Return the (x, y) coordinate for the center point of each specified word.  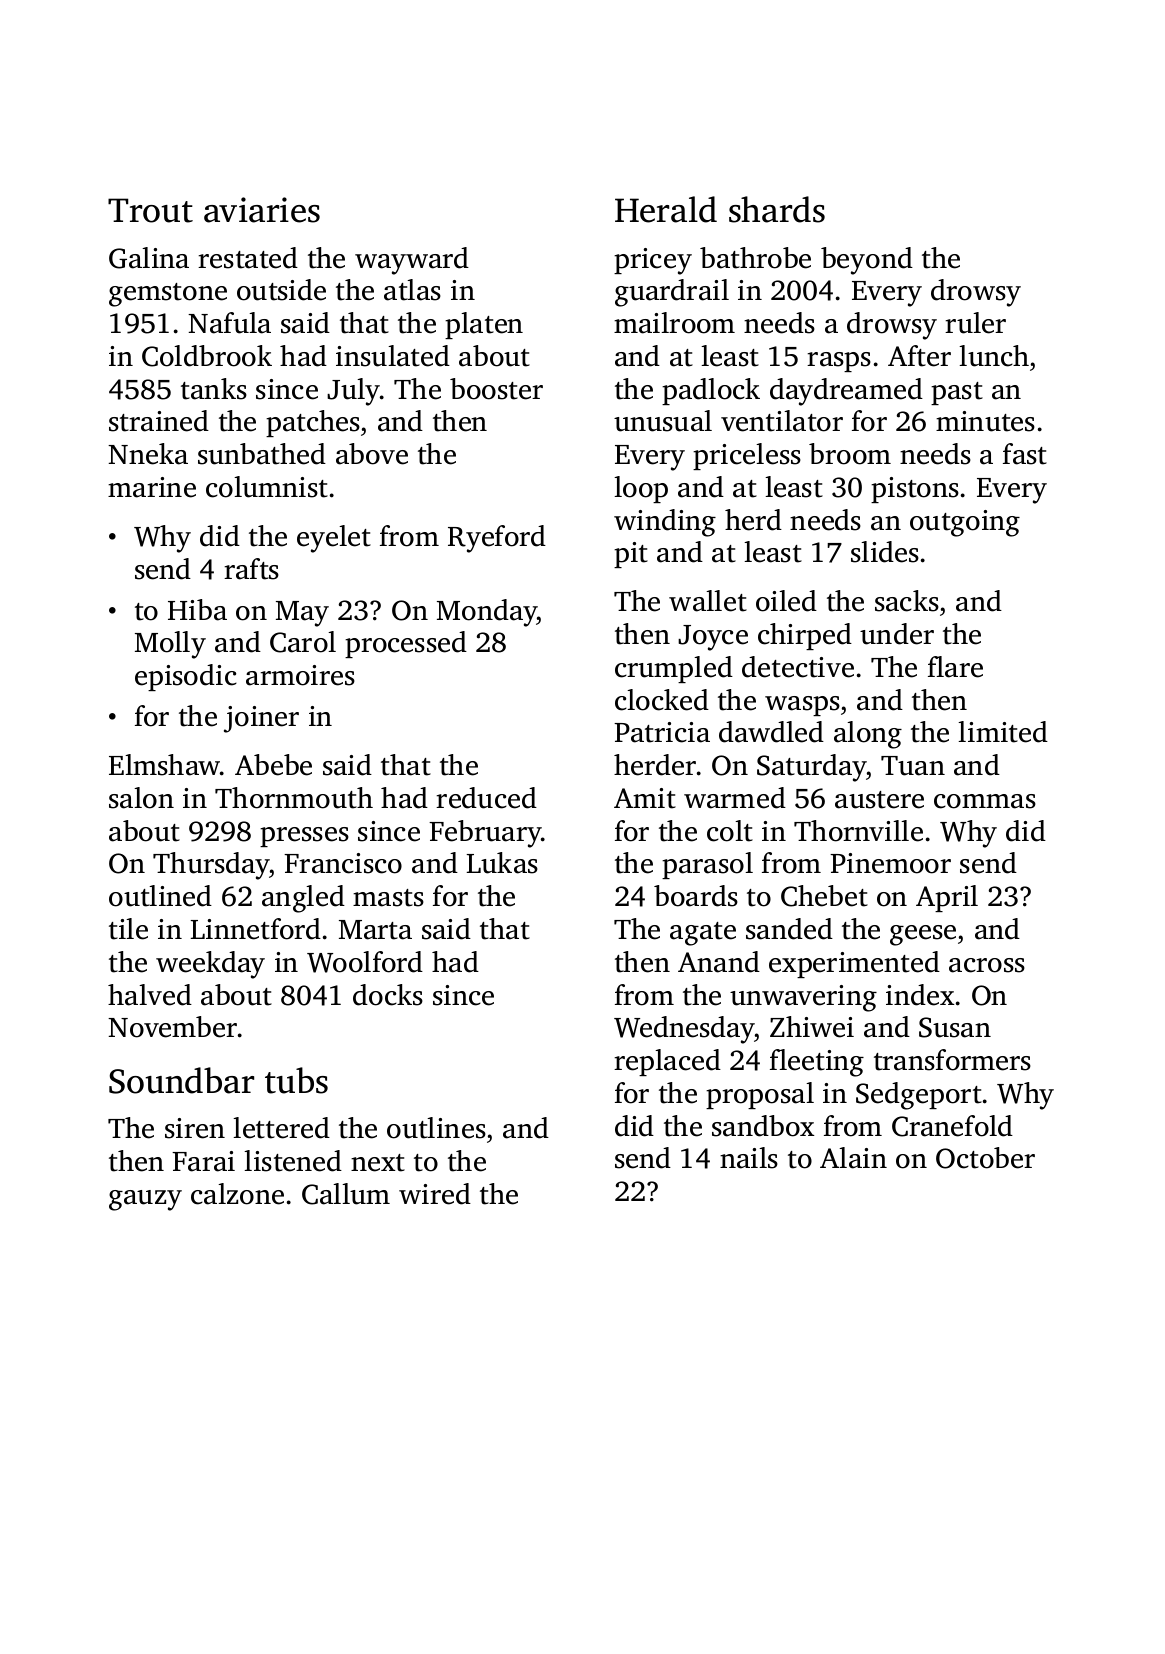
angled (303, 899)
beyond (867, 261)
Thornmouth (294, 798)
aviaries (262, 210)
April (947, 898)
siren (195, 1128)
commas (985, 801)
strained (159, 421)
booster (496, 389)
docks (388, 995)
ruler (975, 323)
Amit (645, 798)
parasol (707, 865)
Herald (666, 209)
